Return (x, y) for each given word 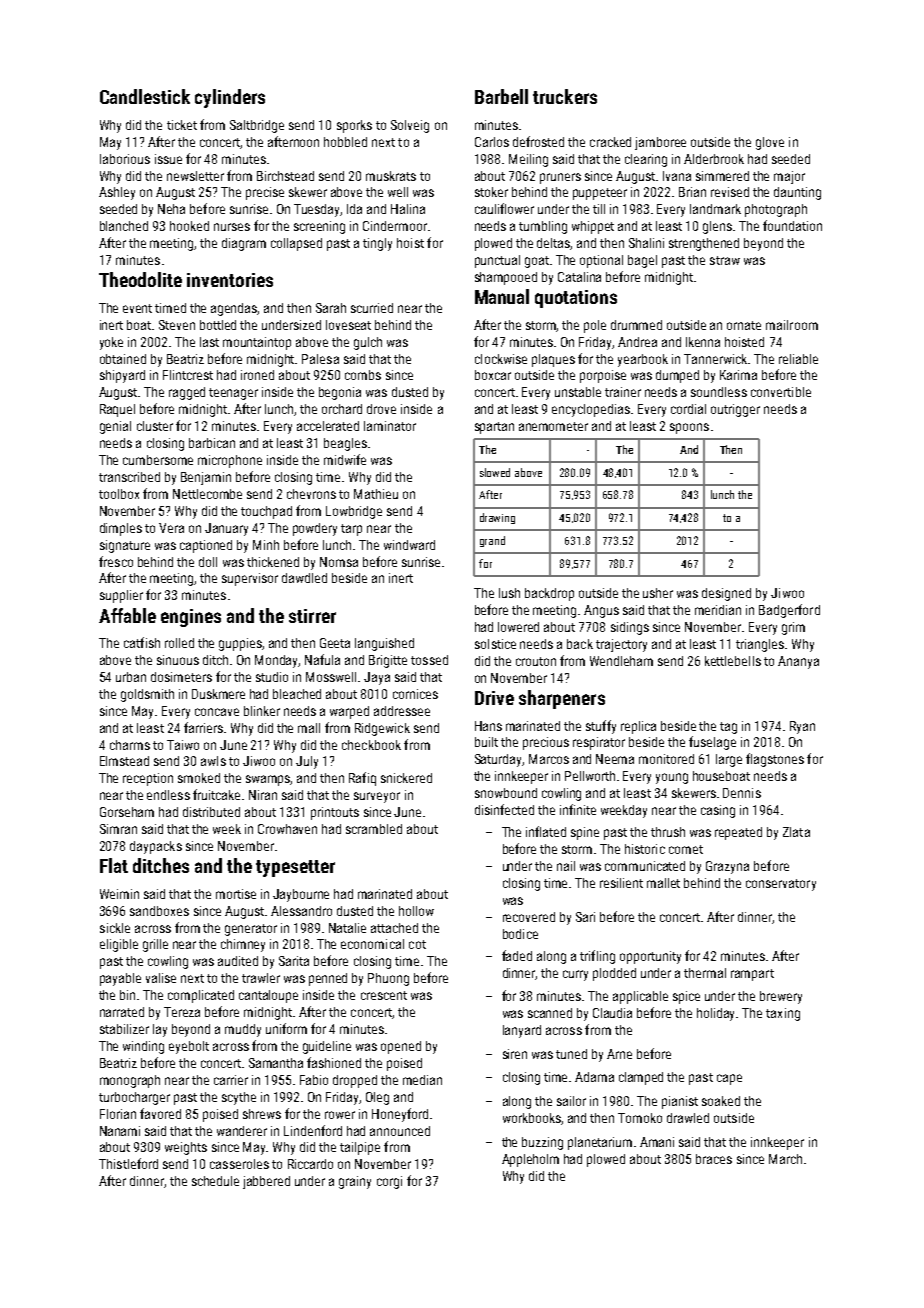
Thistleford (128, 1163)
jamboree (660, 143)
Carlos (492, 142)
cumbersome (158, 460)
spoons (689, 428)
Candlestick (145, 96)
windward (409, 545)
